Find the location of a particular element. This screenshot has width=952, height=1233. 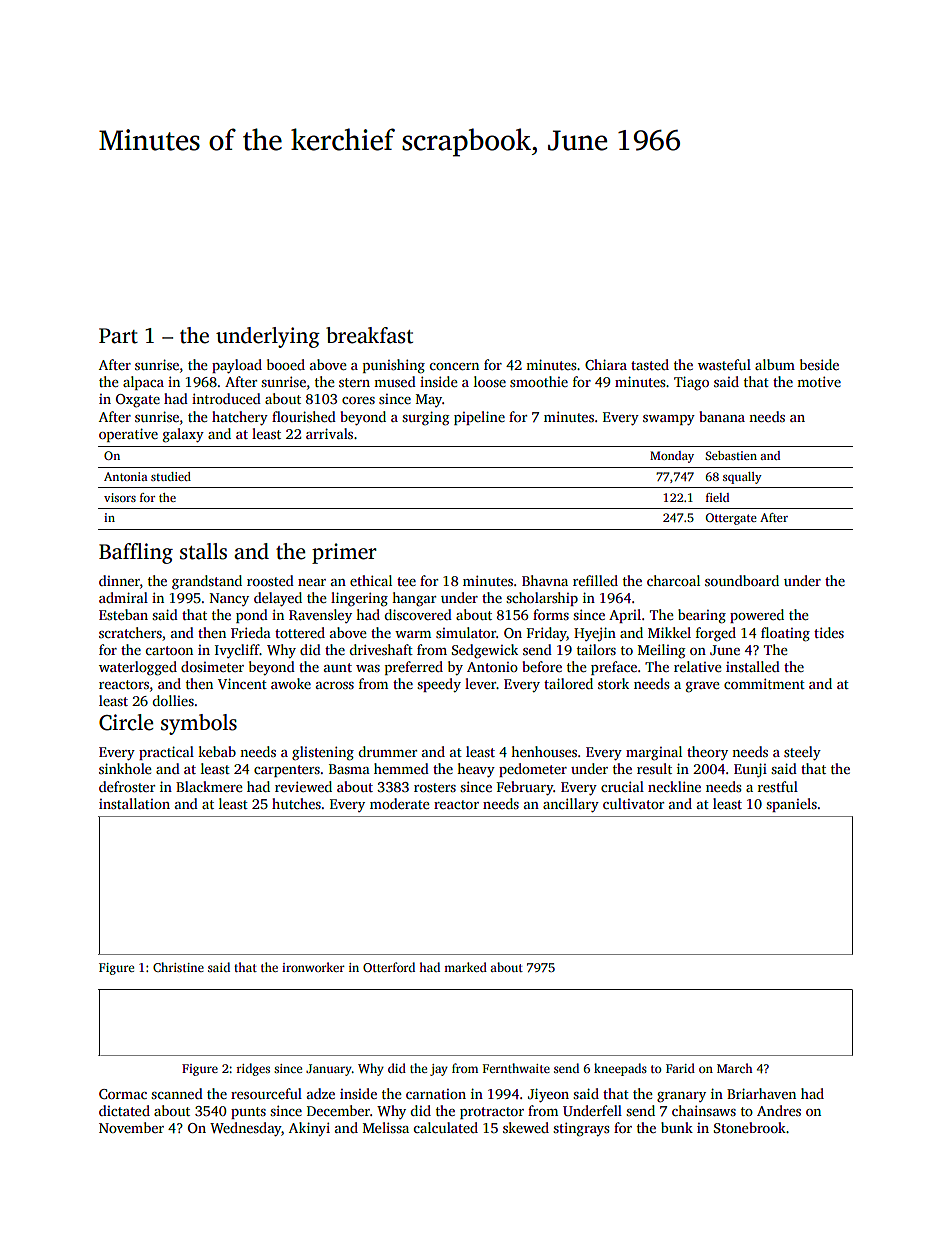

payload is located at coordinates (237, 366).
